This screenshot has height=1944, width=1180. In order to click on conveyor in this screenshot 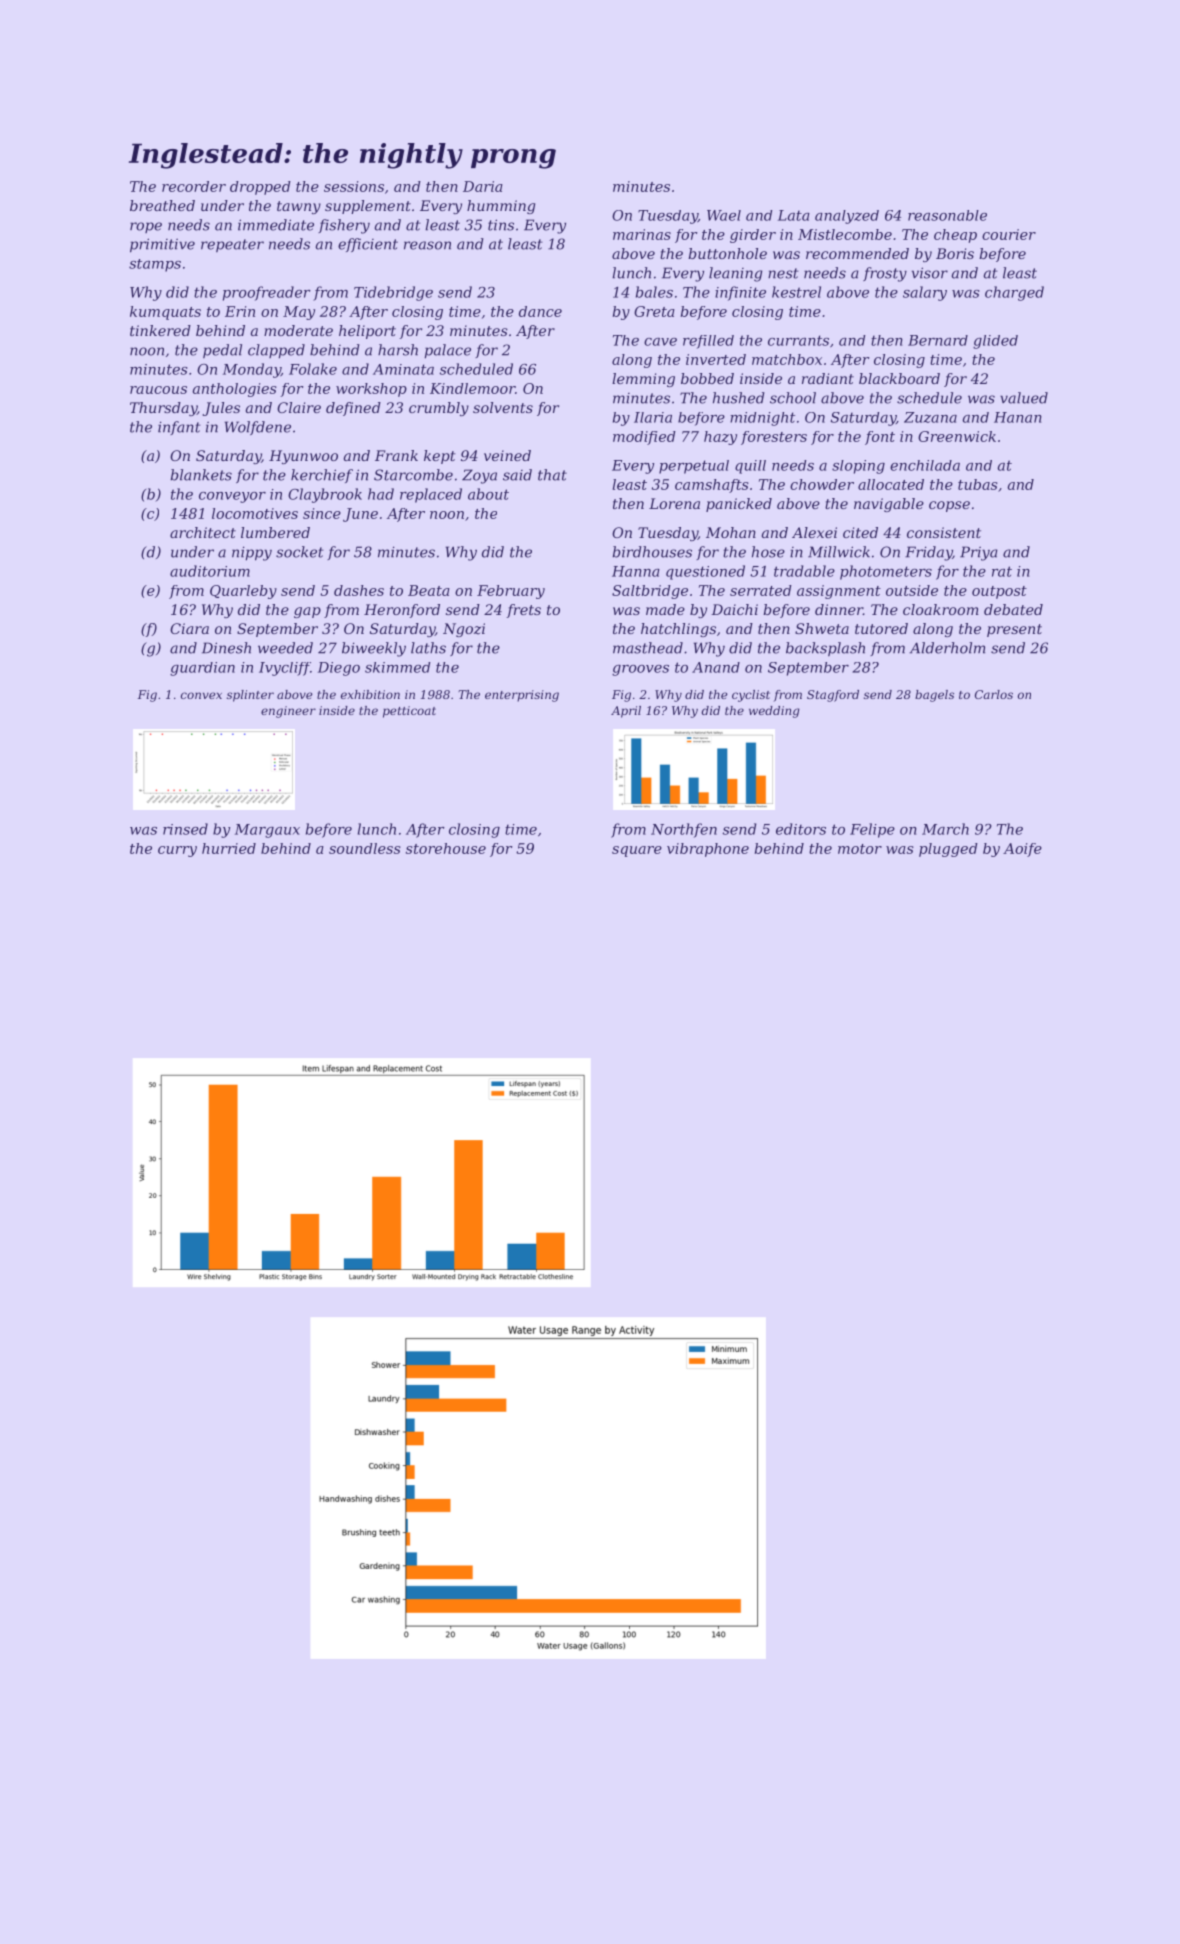, I will do `click(232, 497)`.
